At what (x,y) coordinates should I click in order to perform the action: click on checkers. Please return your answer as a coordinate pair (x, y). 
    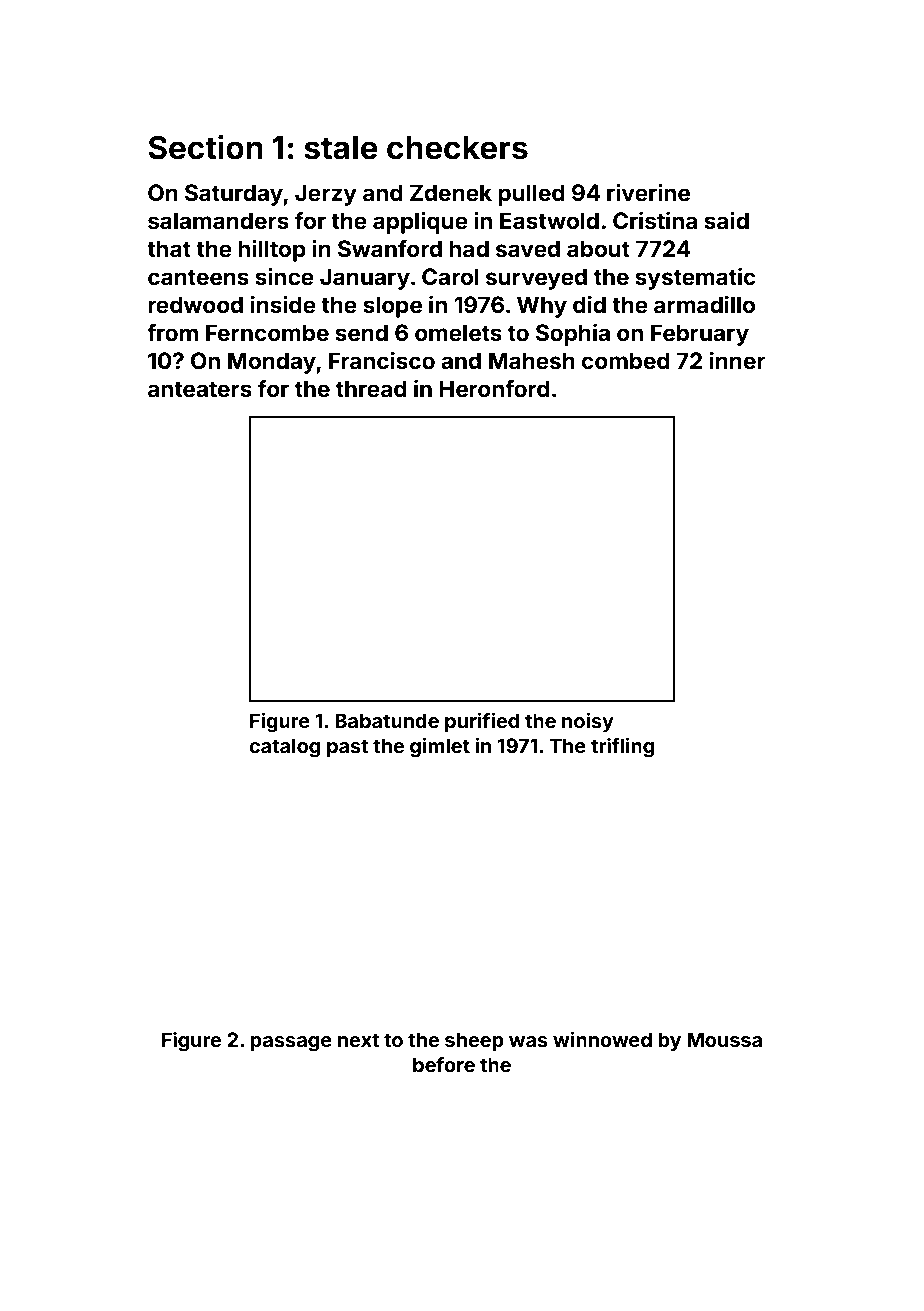
    Looking at the image, I should click on (457, 148).
